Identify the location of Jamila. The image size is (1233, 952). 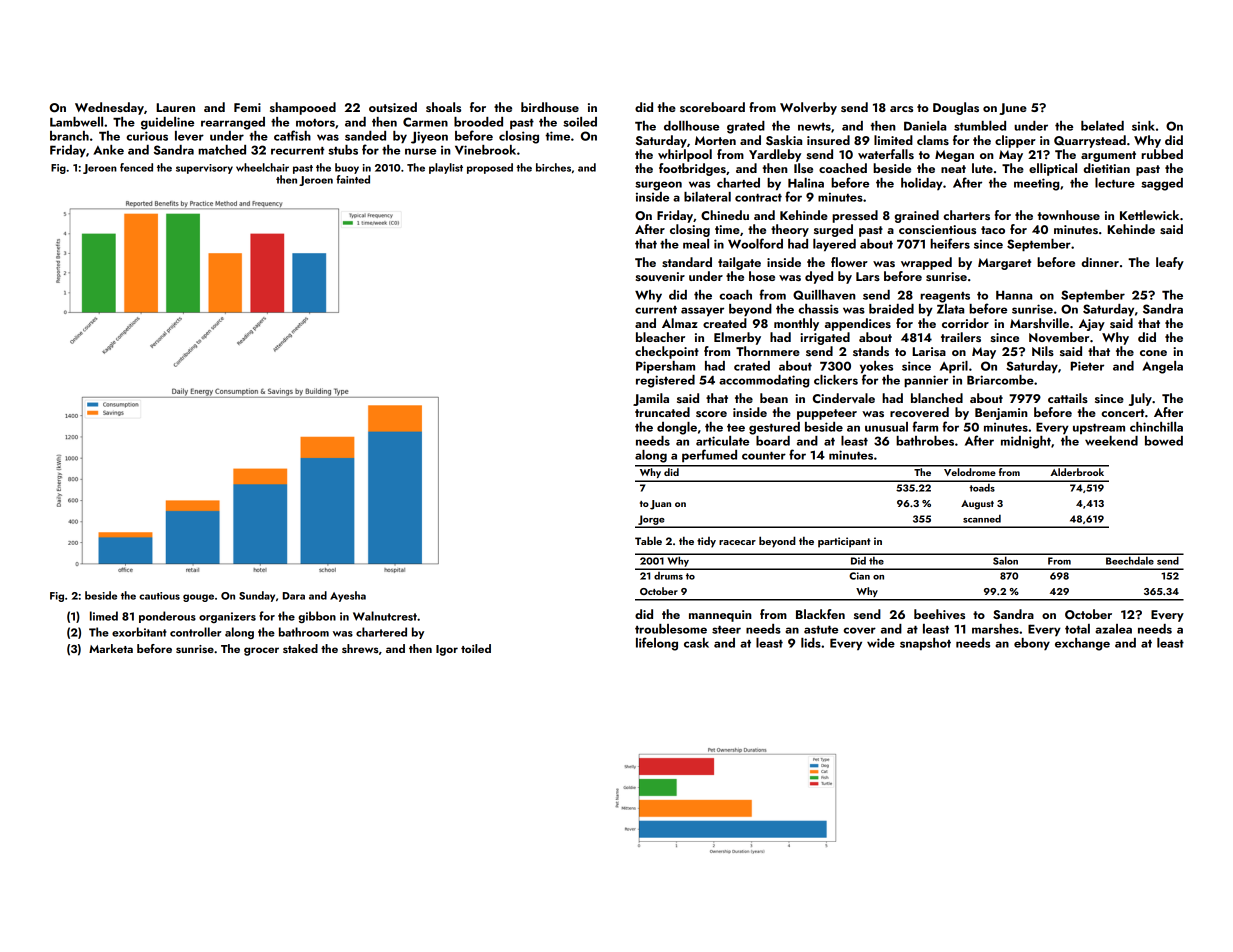
(651, 399).
